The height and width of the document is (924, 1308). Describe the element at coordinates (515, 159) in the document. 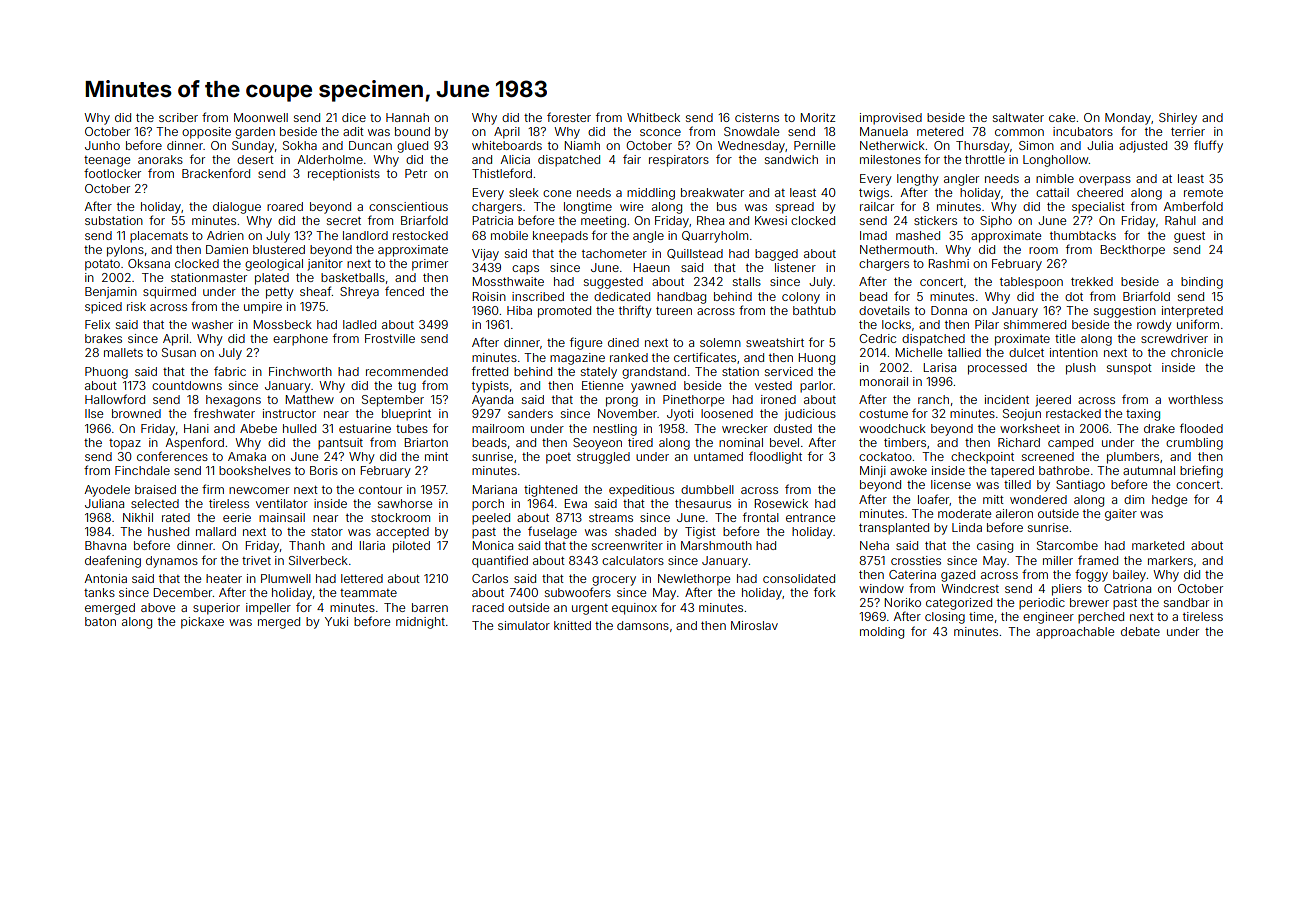

I see `Alicia` at that location.
